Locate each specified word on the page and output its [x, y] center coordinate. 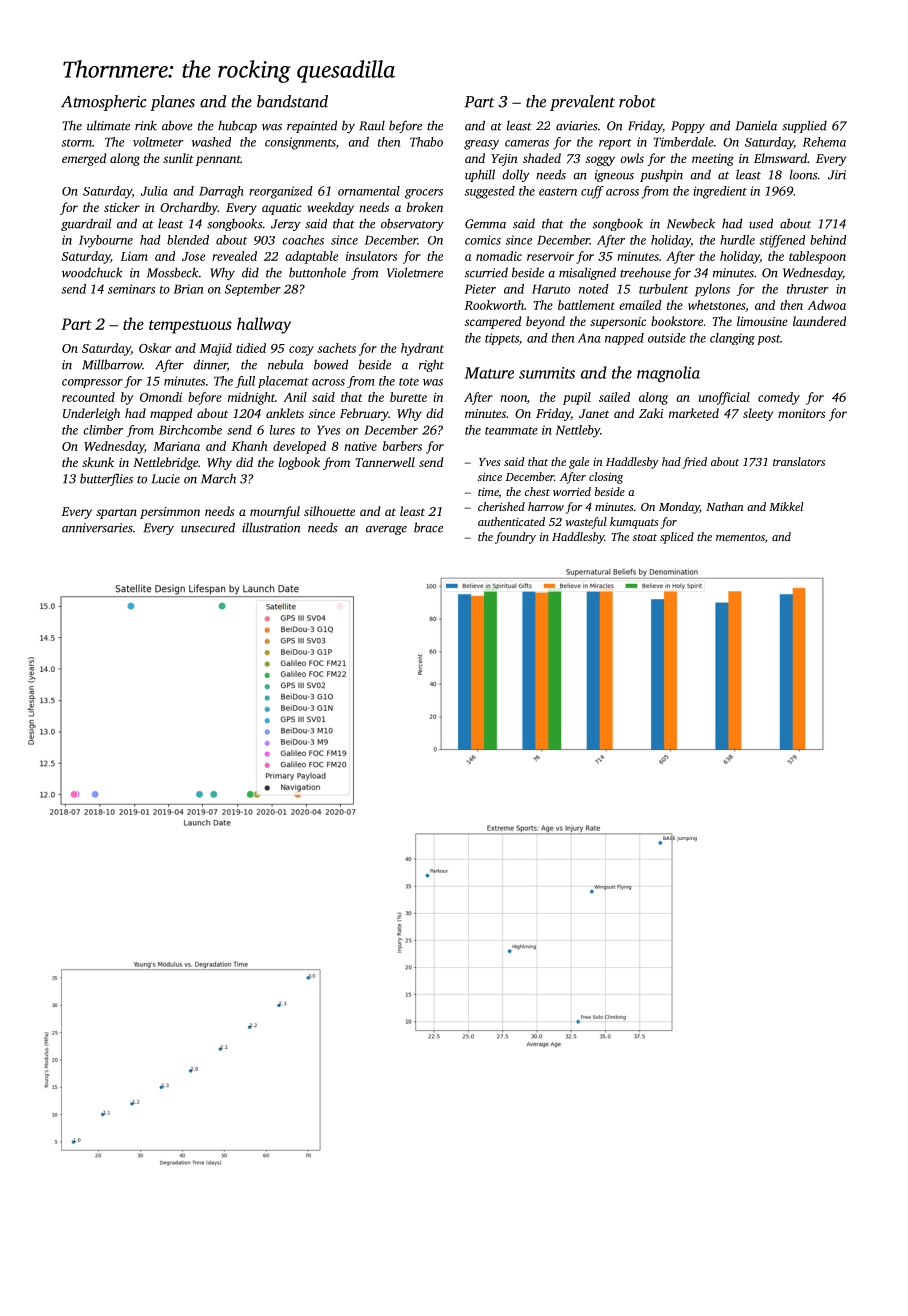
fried [694, 463]
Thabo [426, 142]
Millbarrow [112, 364]
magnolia [668, 374]
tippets [502, 339]
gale [579, 463]
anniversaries [97, 528]
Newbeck [691, 223]
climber [103, 430]
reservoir [550, 256]
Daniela [756, 125]
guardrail [86, 224]
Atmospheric [104, 103]
